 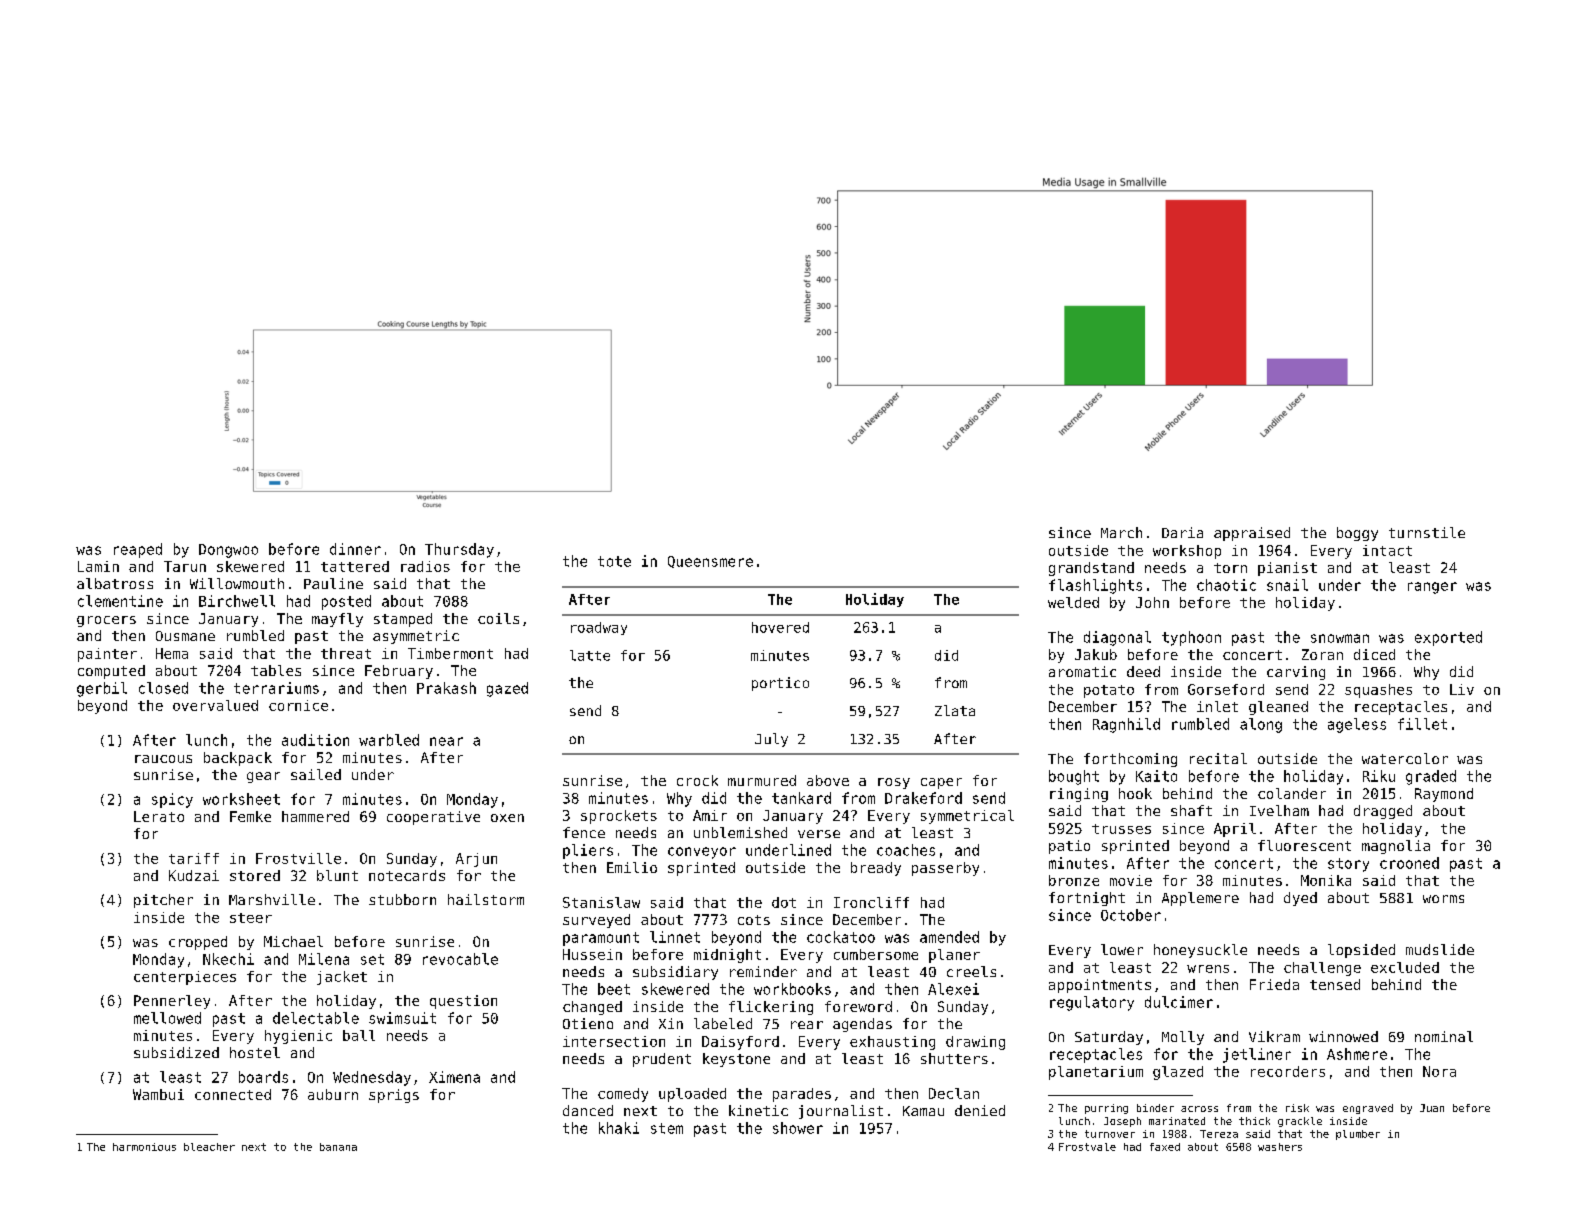 I want to click on gear, so click(x=263, y=777).
